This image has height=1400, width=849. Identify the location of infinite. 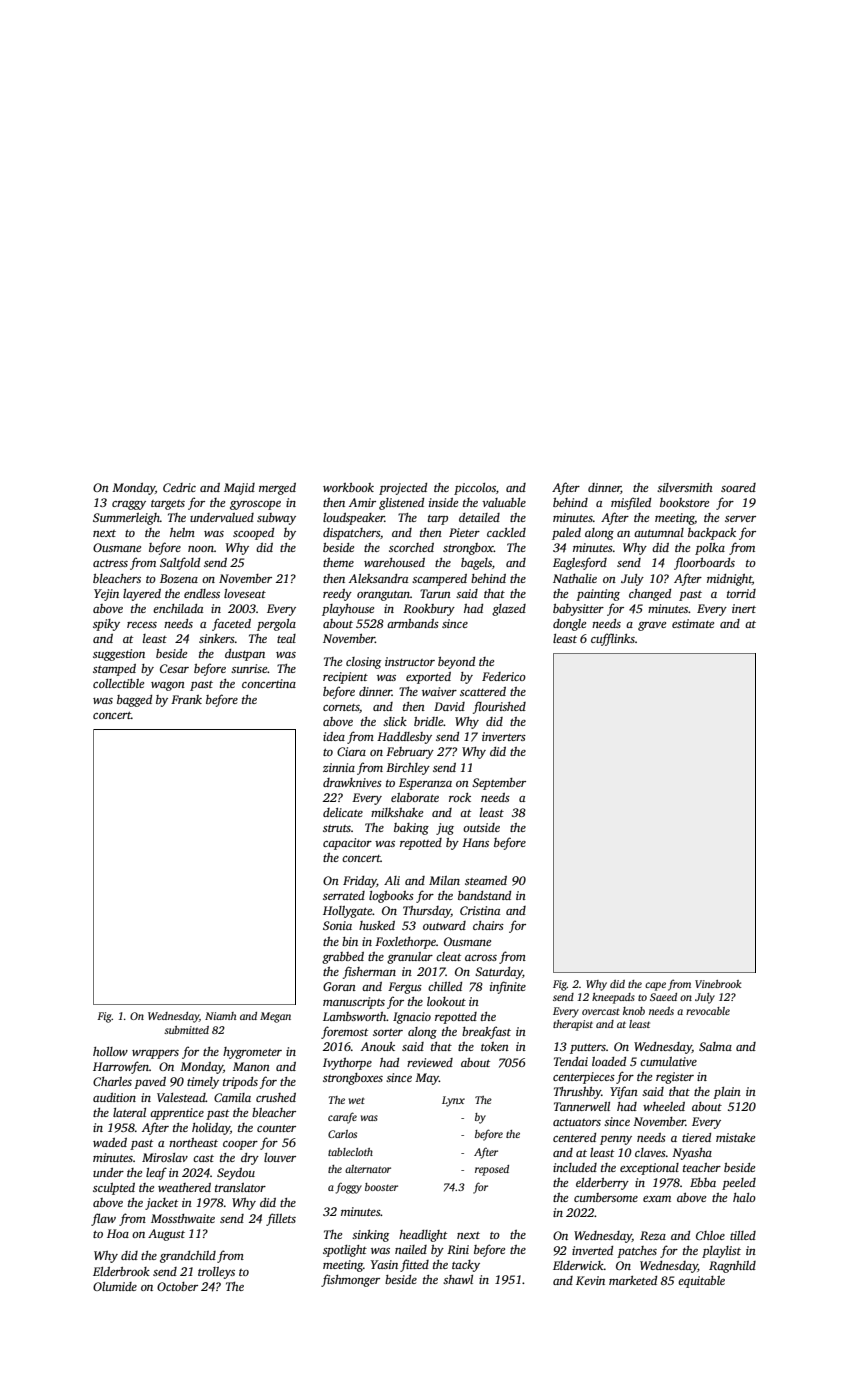
(508, 987).
